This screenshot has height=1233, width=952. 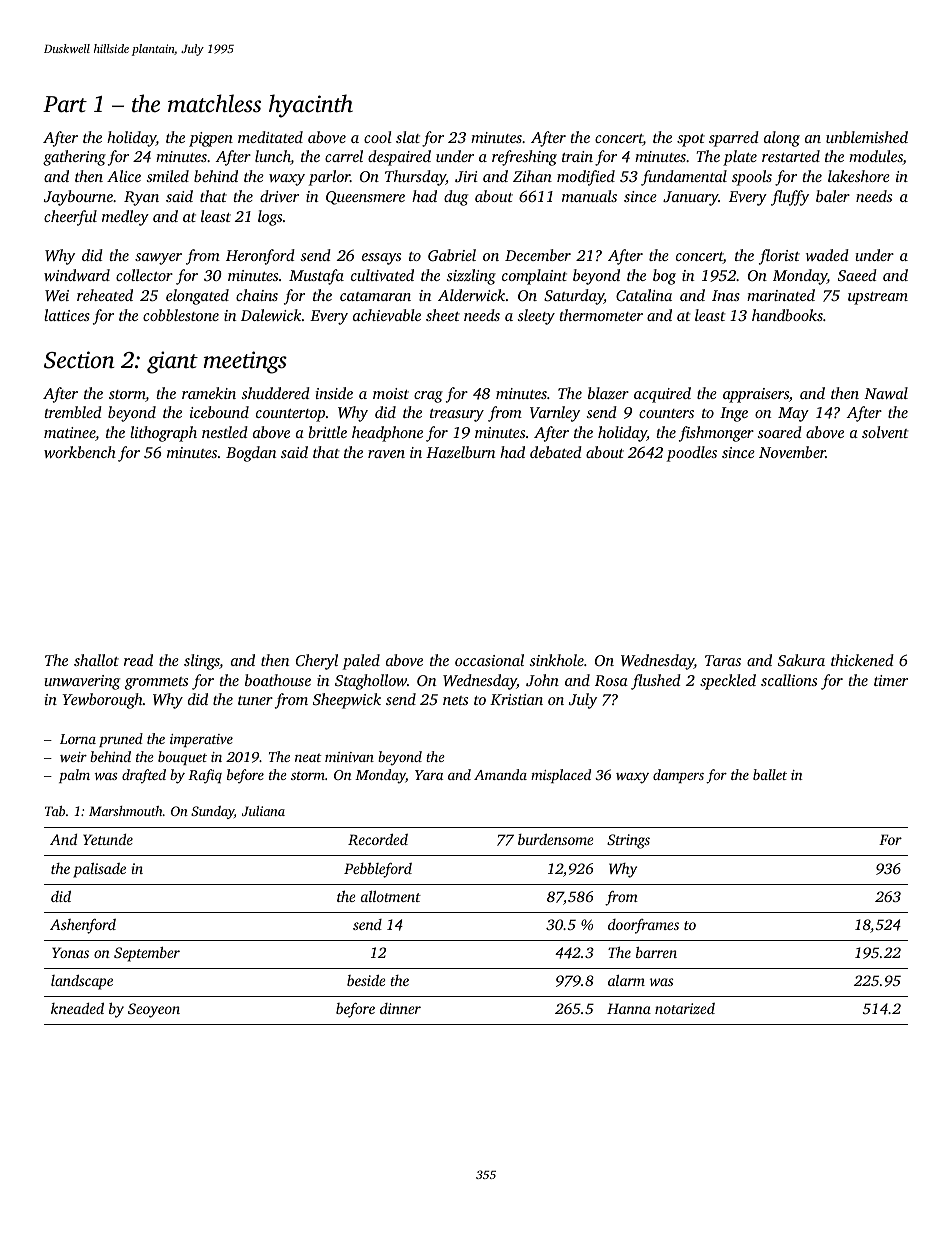 I want to click on read, so click(x=138, y=660).
